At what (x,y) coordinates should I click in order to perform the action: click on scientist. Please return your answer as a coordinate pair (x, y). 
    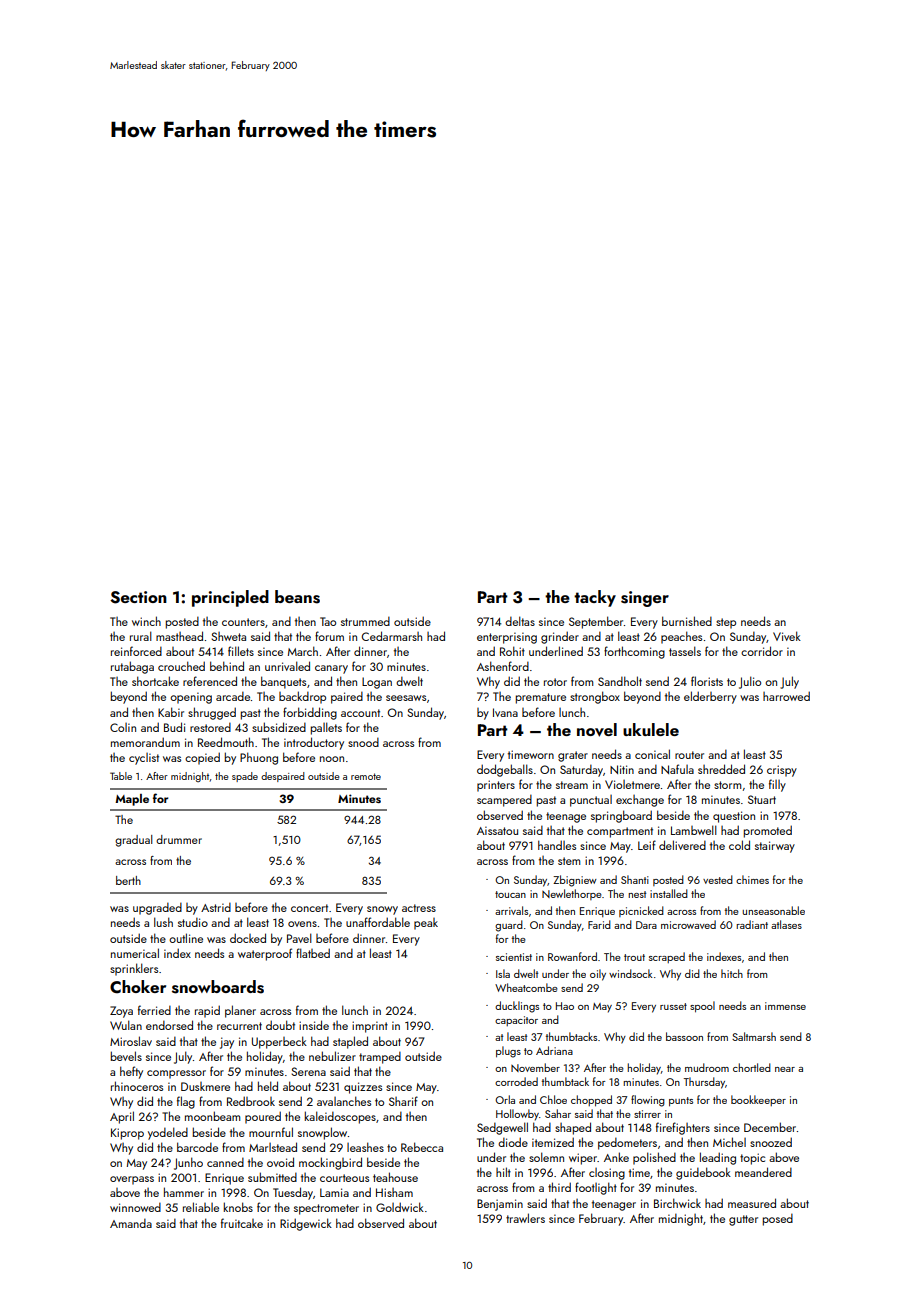
    Looking at the image, I should click on (514, 957).
